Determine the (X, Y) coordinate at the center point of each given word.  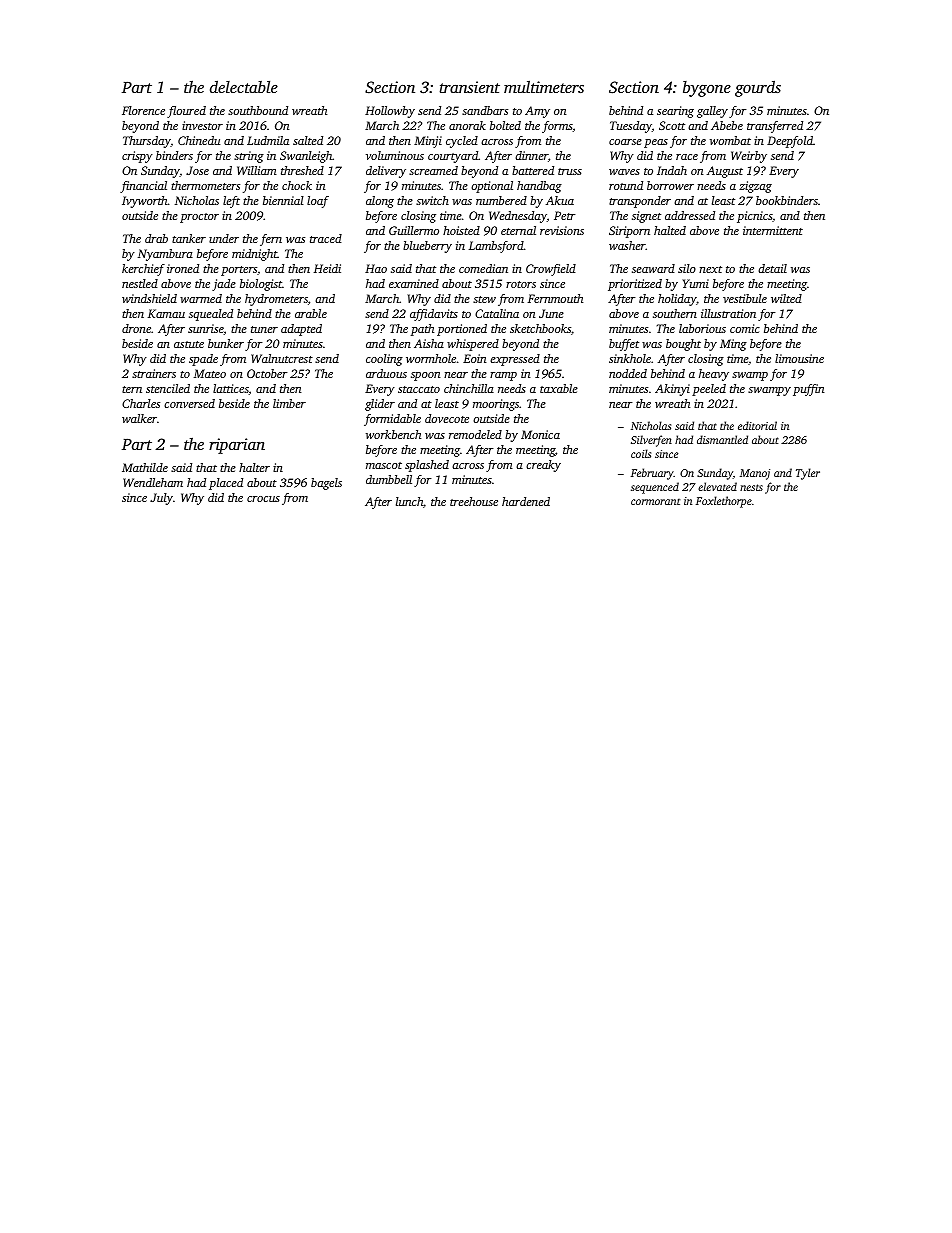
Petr (565, 215)
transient (470, 87)
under (224, 238)
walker (139, 418)
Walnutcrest (282, 358)
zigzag (755, 187)
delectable (244, 86)
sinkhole (630, 358)
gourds (758, 88)
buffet (624, 345)
